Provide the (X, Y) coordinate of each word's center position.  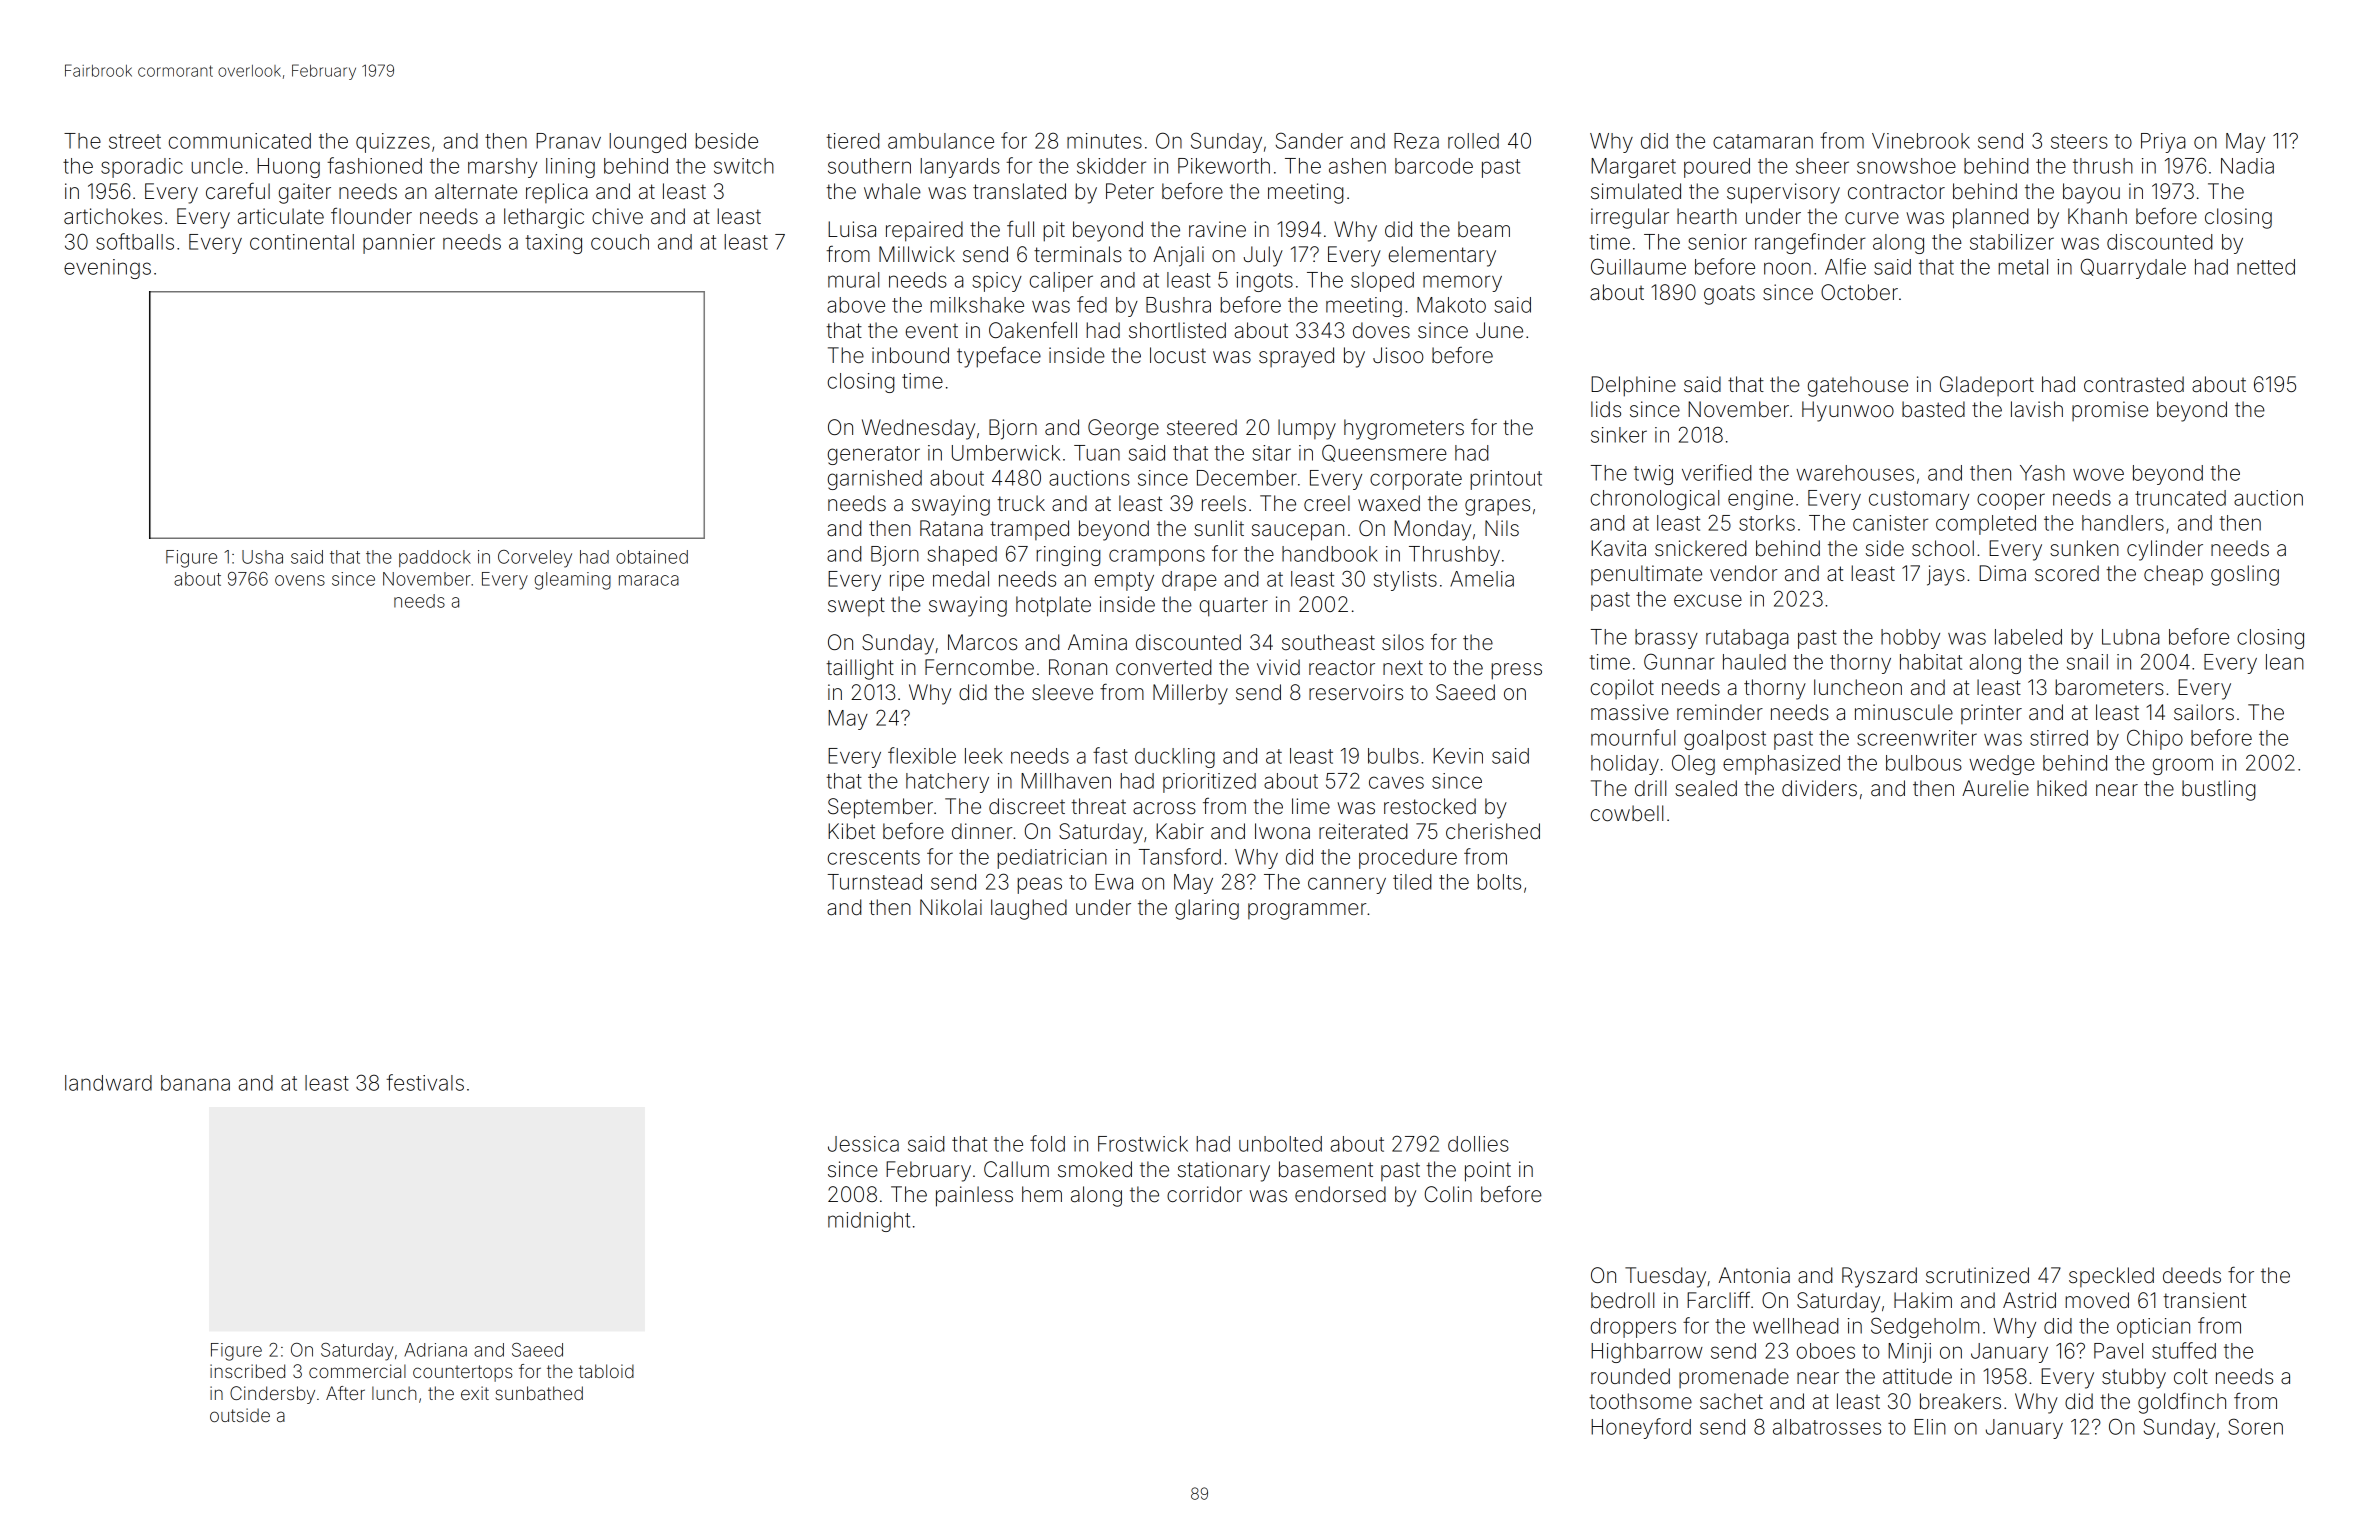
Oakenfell (1033, 330)
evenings (107, 269)
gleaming (573, 581)
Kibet (851, 831)
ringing (1068, 556)
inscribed (247, 1371)
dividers (1819, 788)
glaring (1207, 909)
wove (2098, 474)
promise (2110, 411)
